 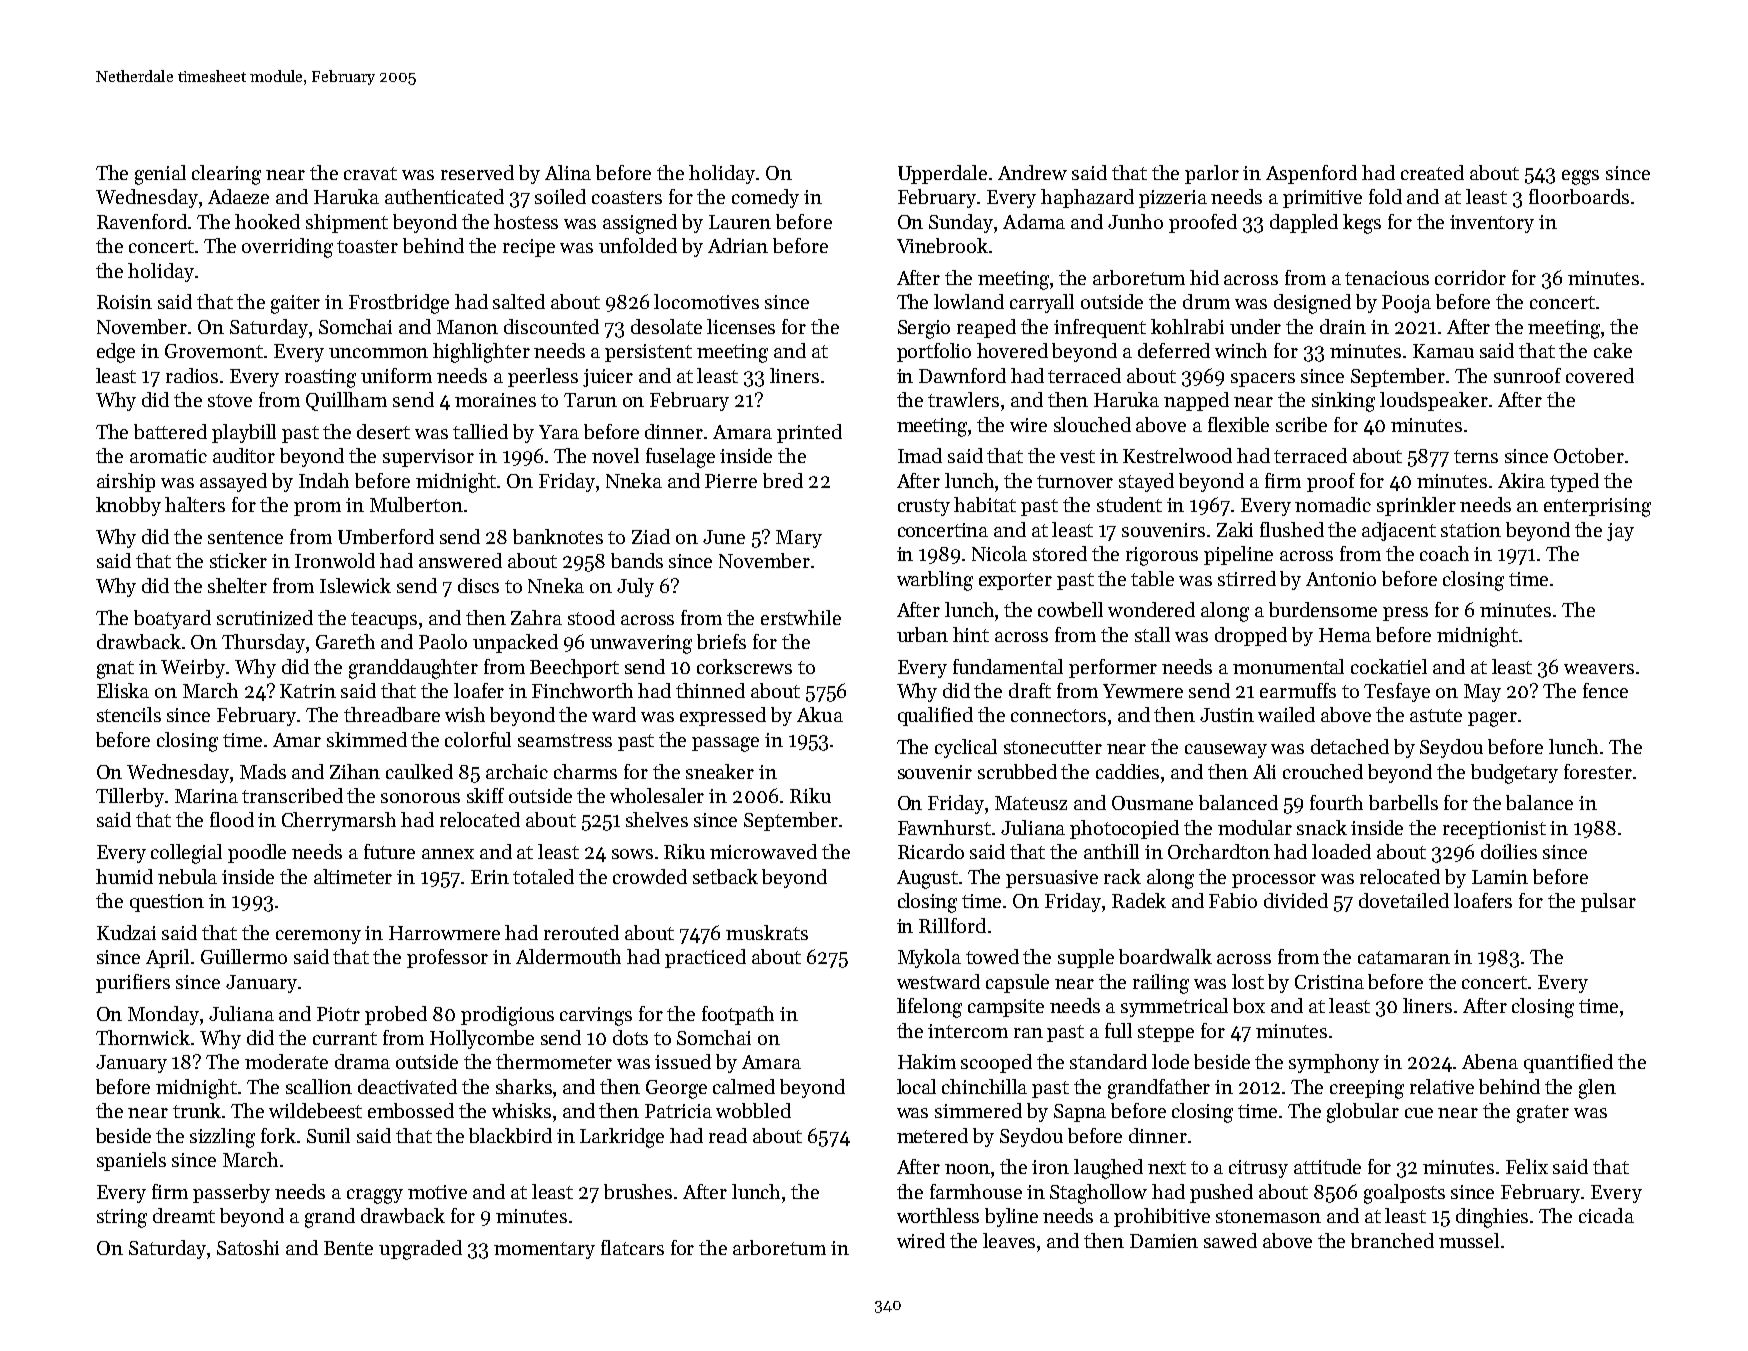 I want to click on bands, so click(x=637, y=560).
